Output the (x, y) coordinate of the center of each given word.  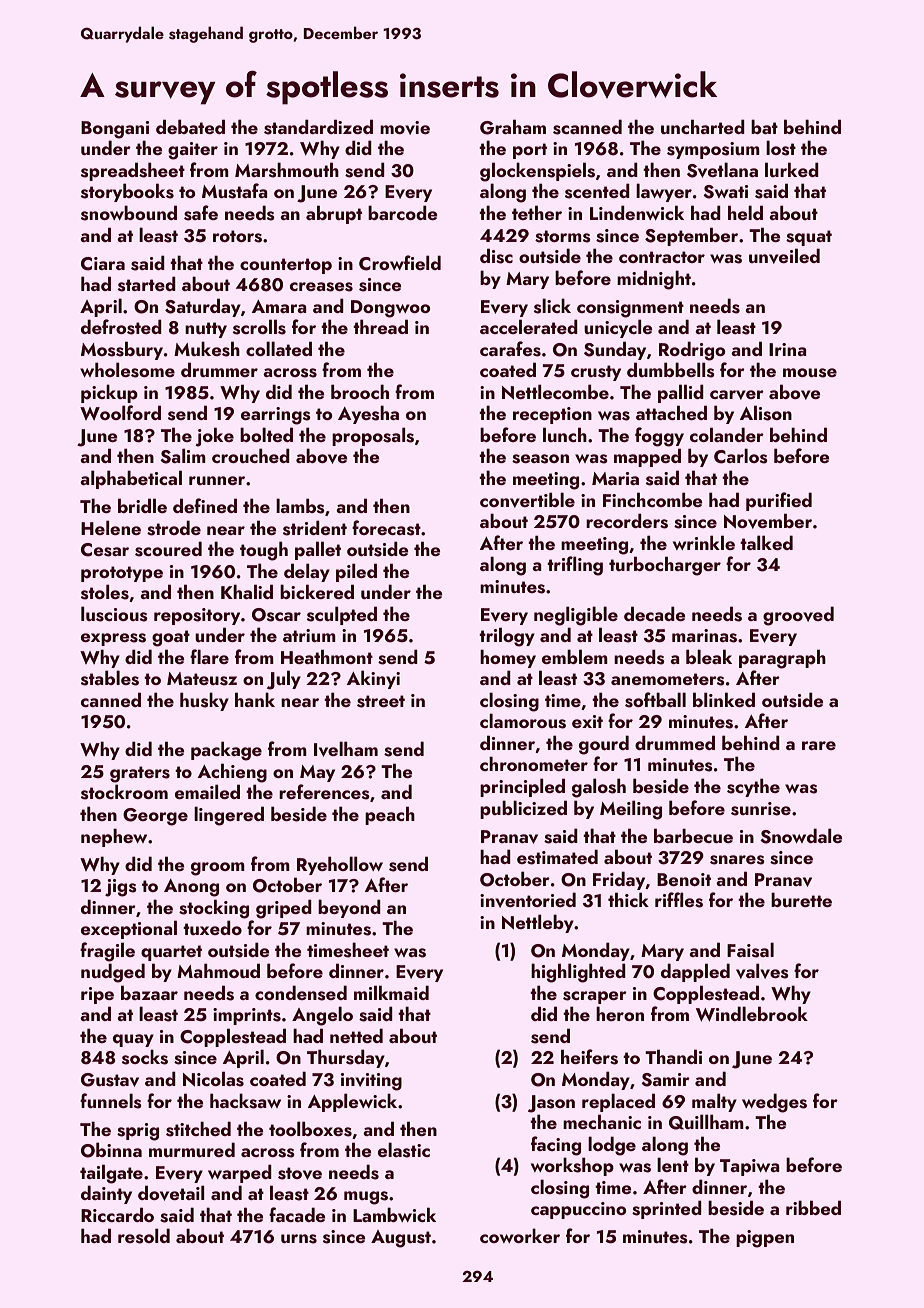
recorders (627, 521)
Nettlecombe (555, 391)
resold (144, 1236)
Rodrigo (692, 351)
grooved (798, 616)
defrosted (121, 327)
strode (174, 528)
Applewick (352, 1102)
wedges (774, 1103)
